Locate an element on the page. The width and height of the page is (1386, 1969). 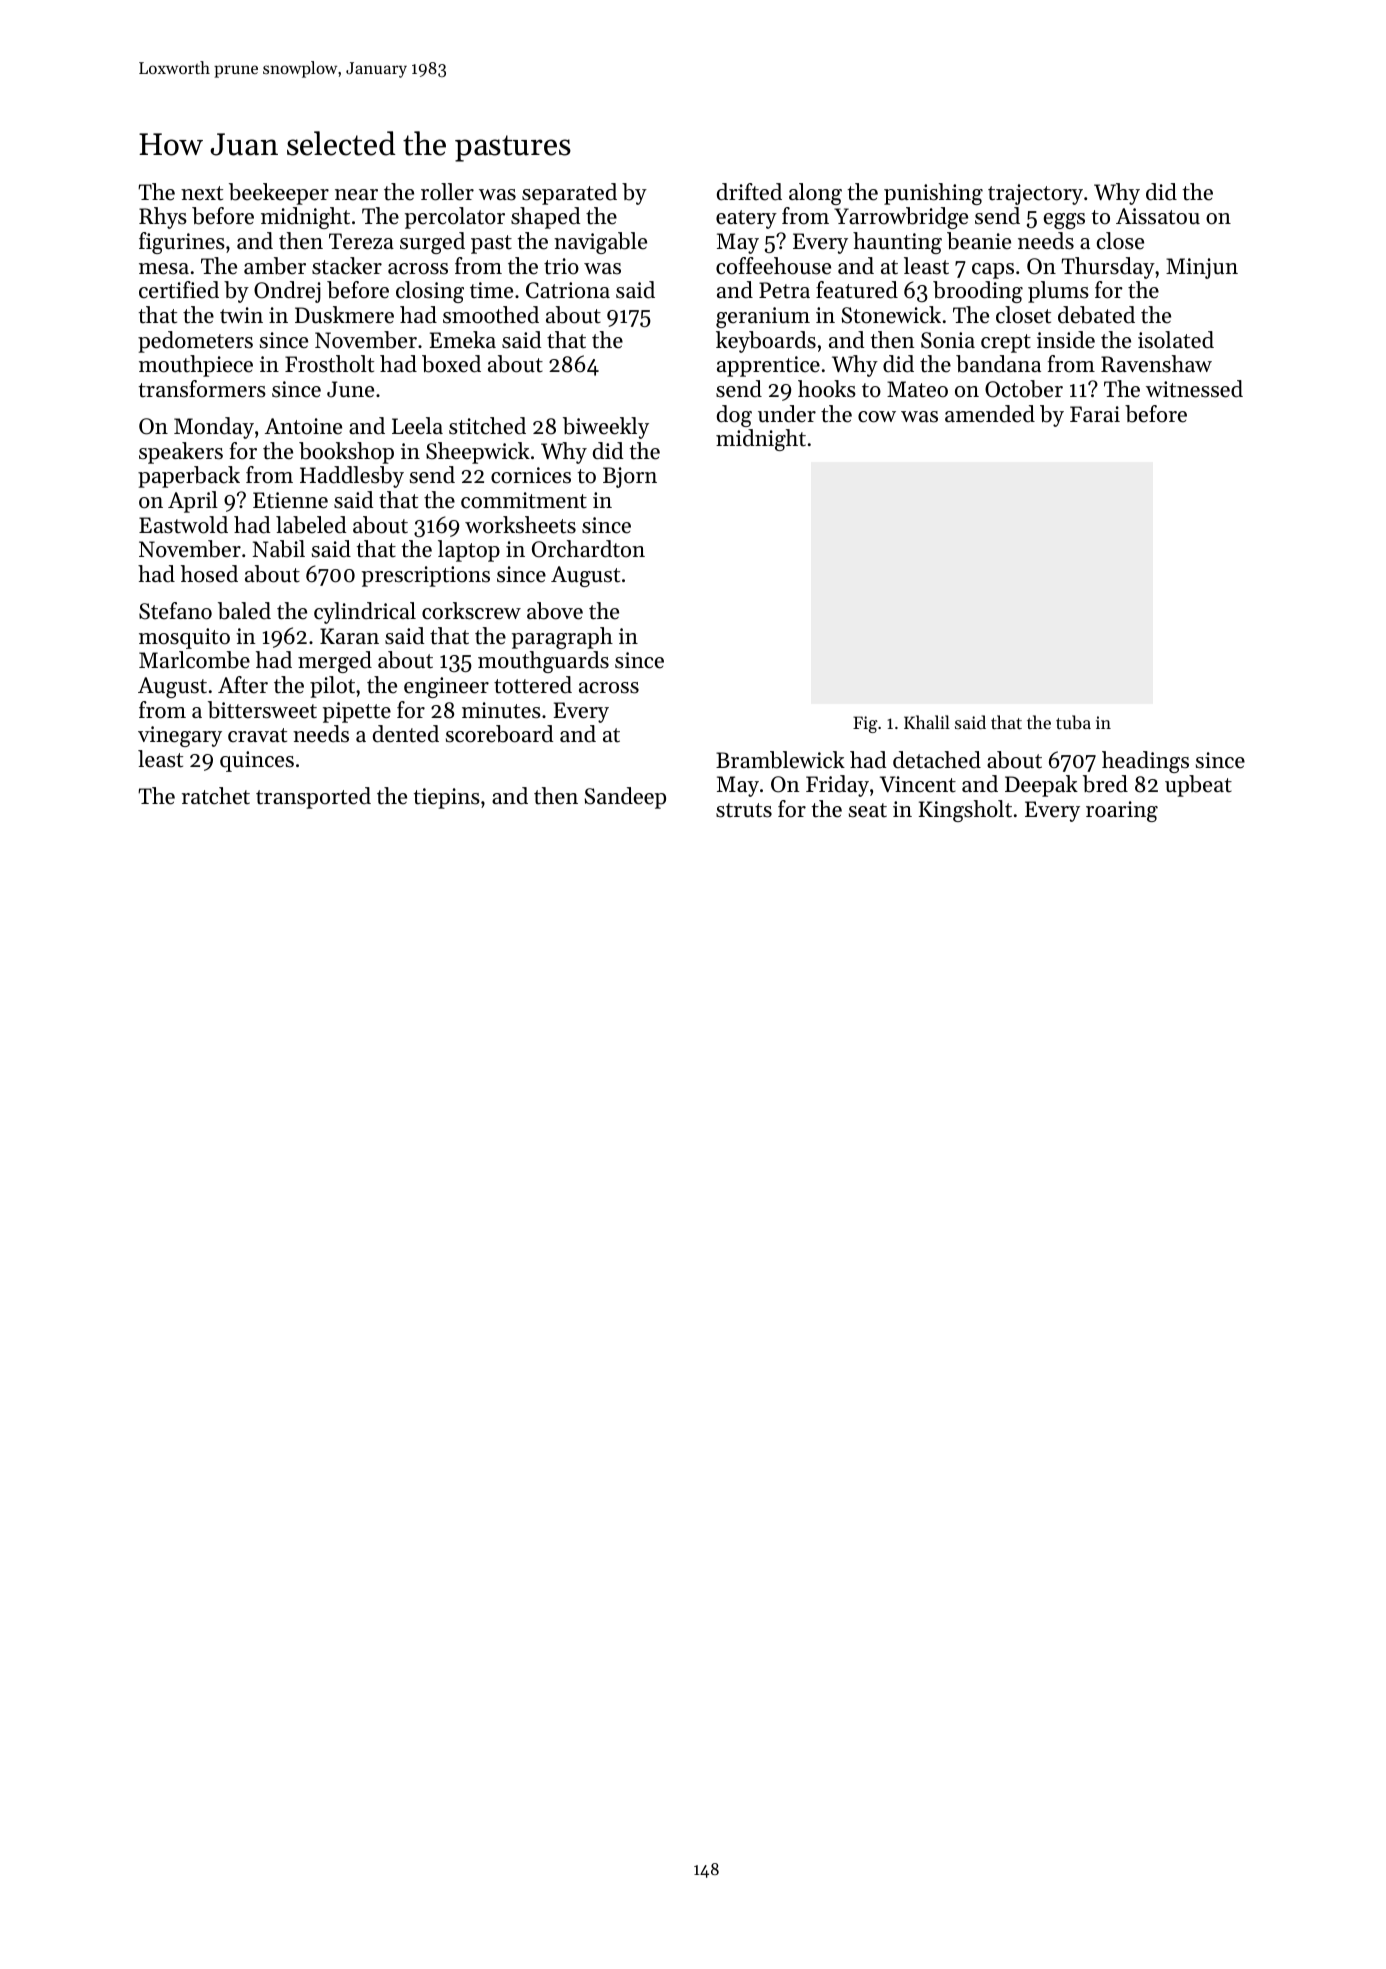
next is located at coordinates (202, 193).
